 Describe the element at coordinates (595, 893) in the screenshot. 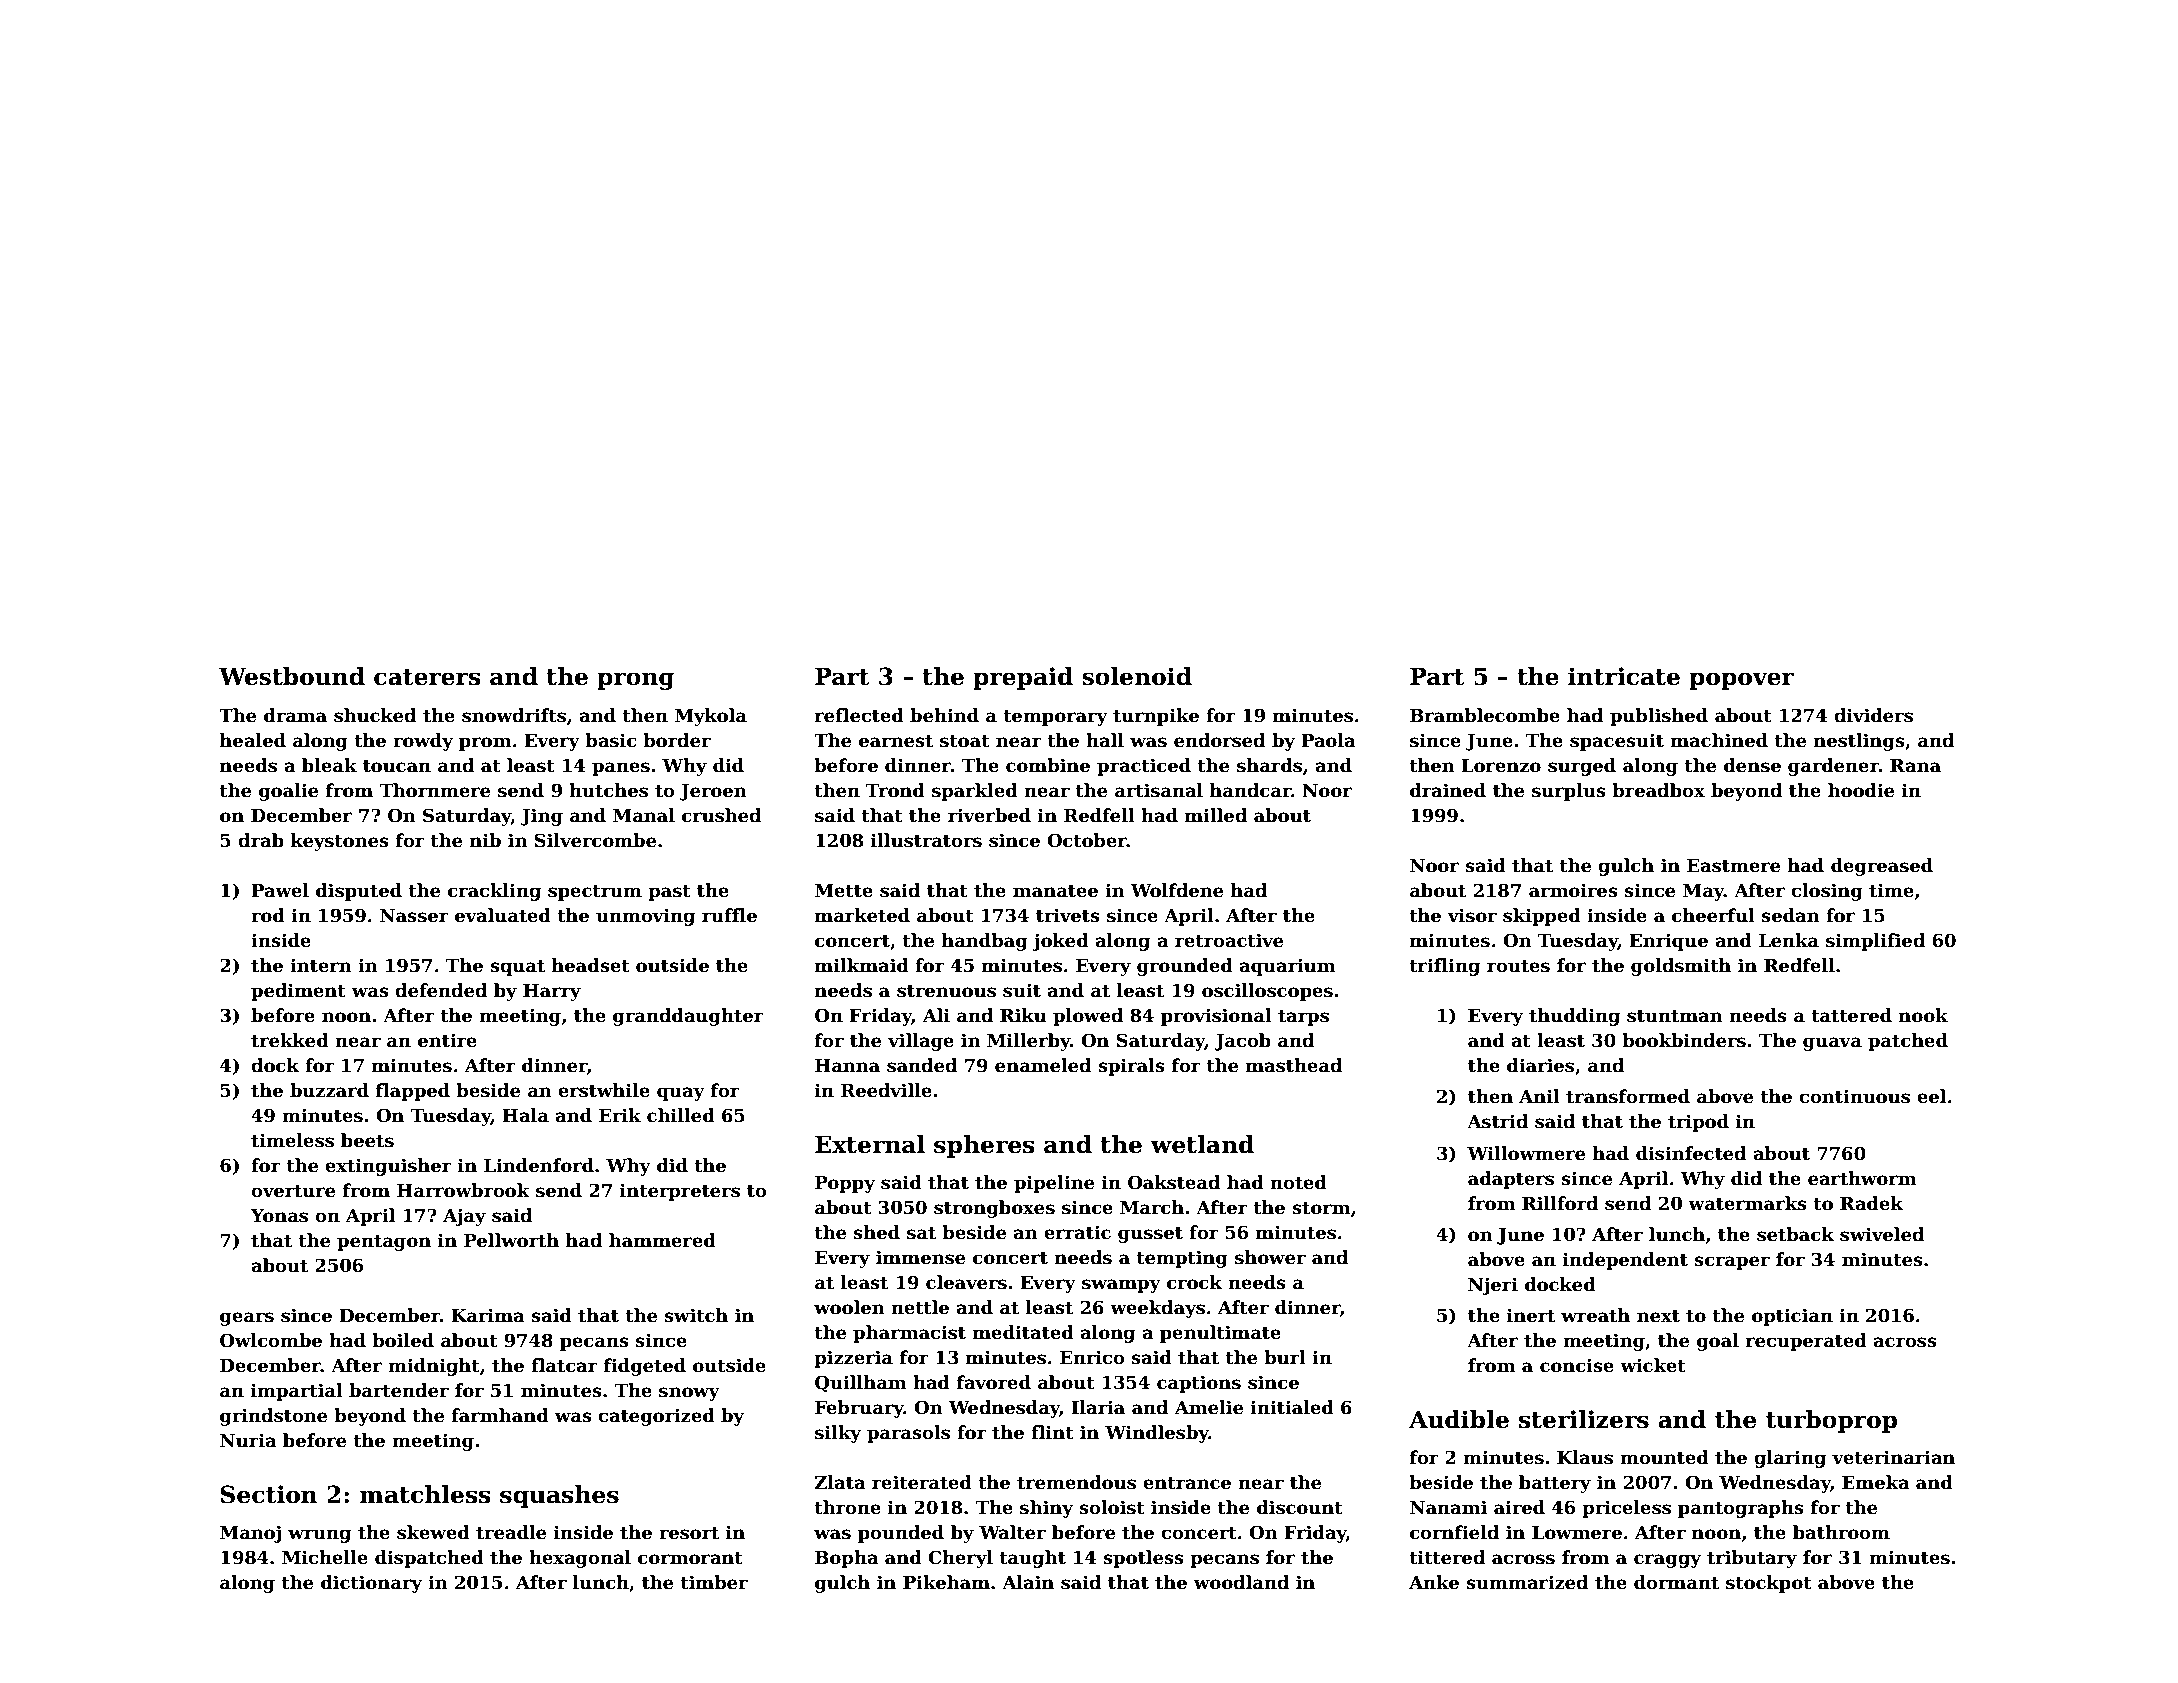

I see `spectrum` at that location.
